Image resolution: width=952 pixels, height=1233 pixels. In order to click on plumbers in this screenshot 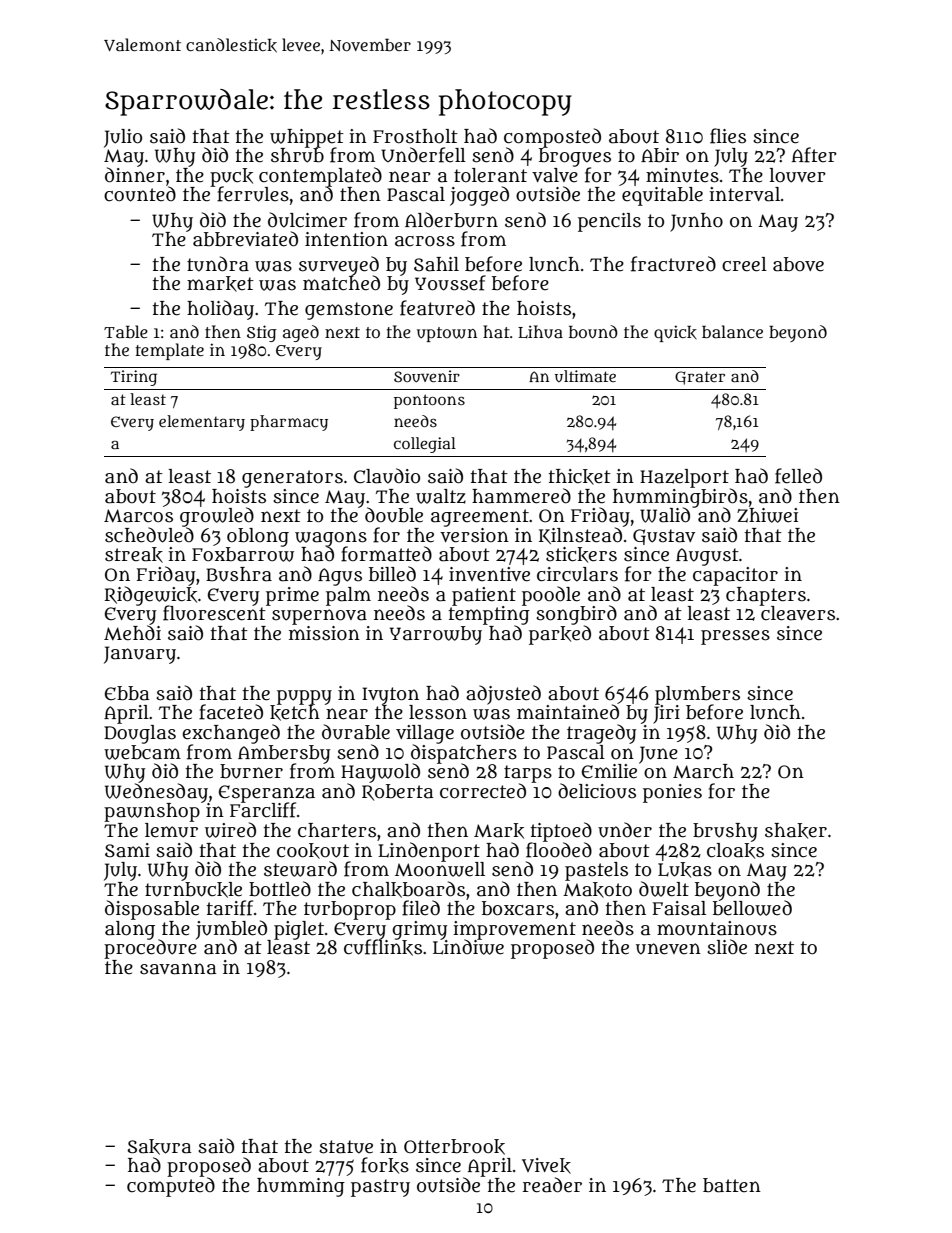, I will do `click(697, 695)`.
